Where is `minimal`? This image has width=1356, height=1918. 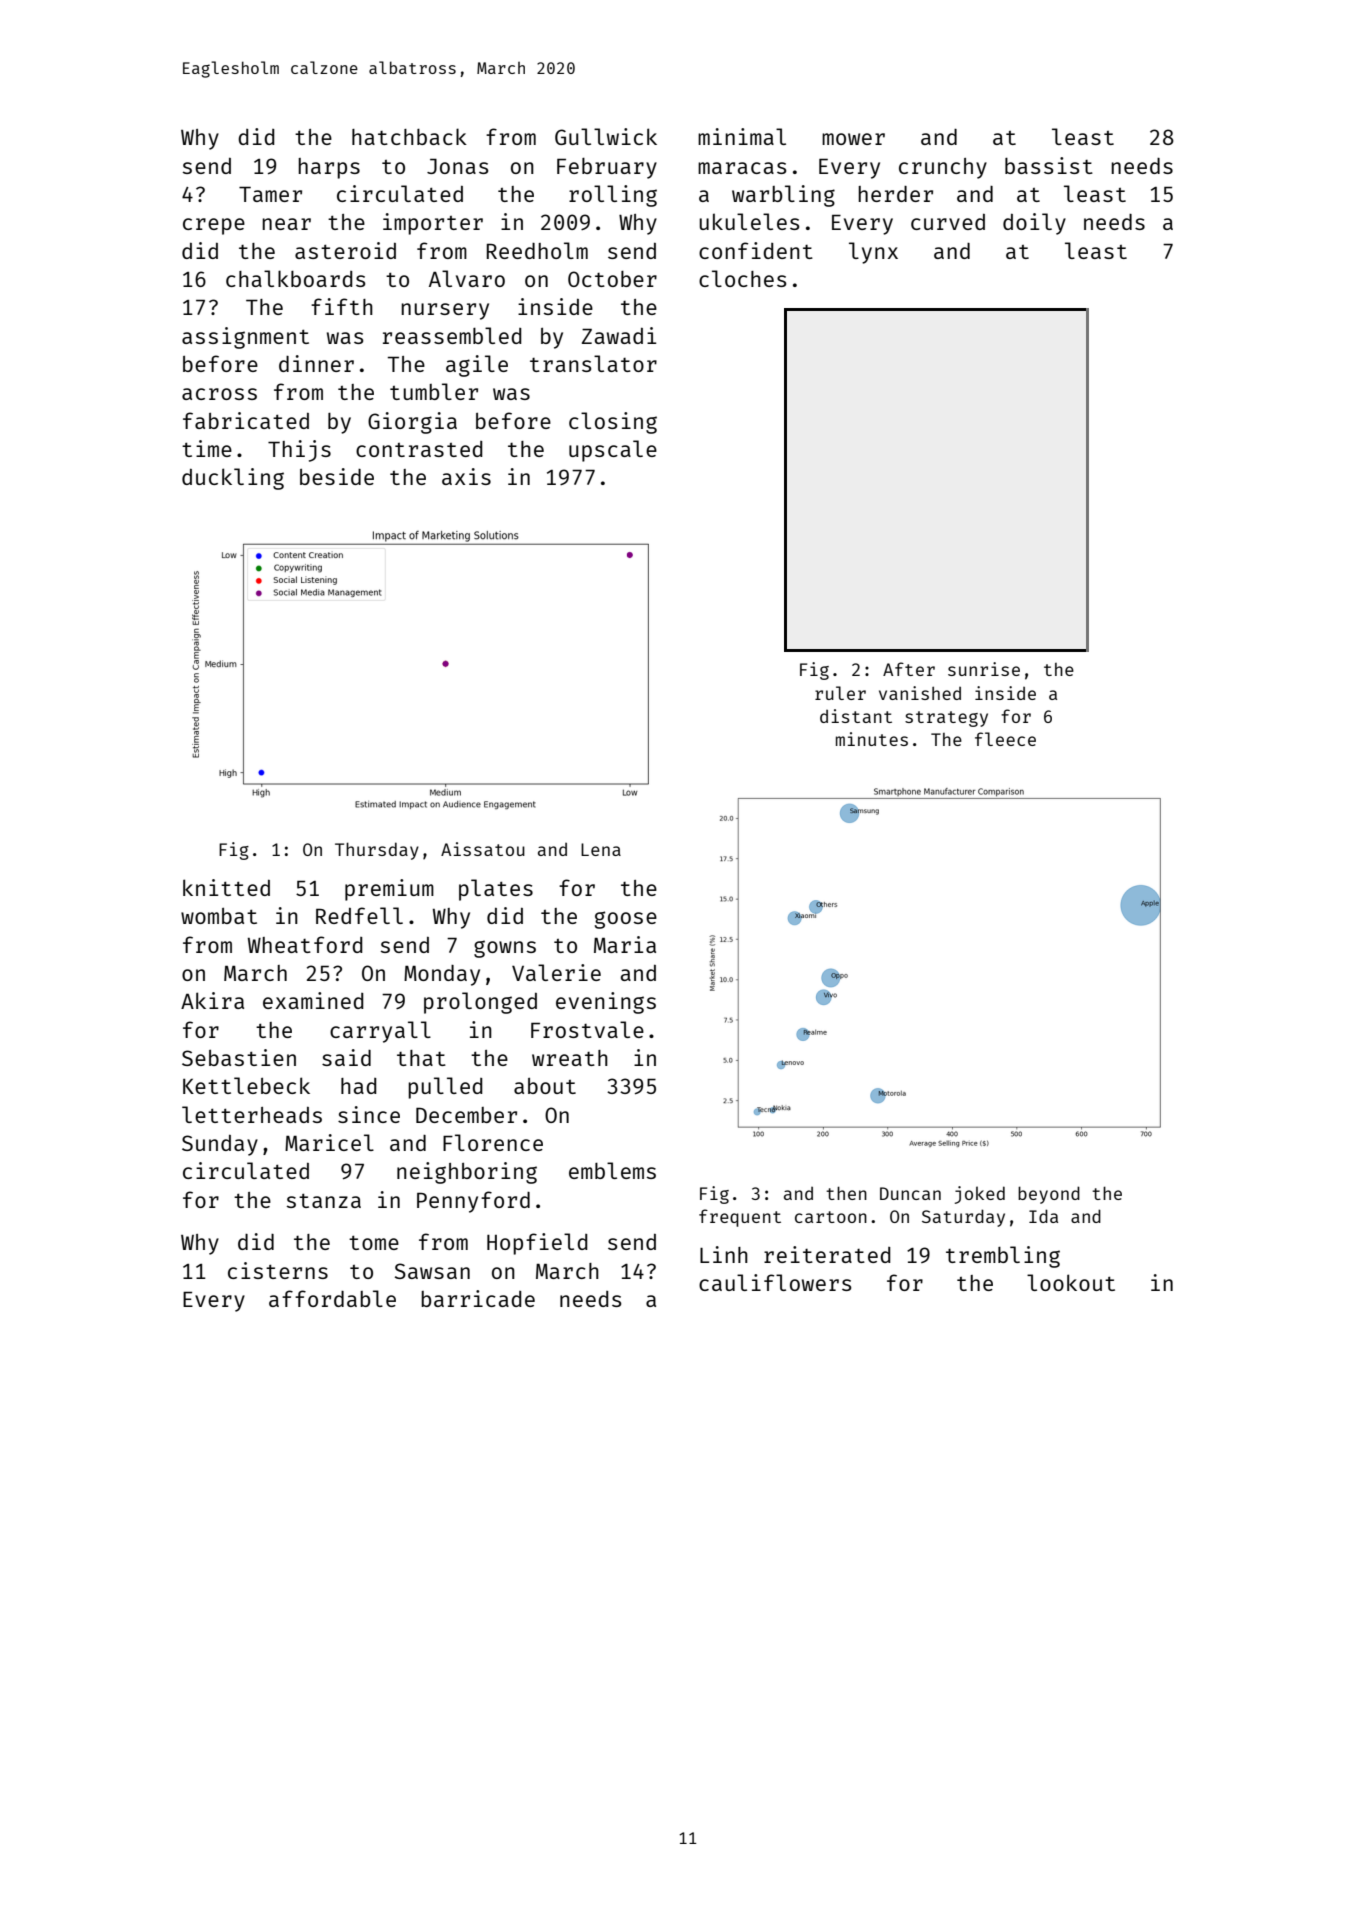
minimal is located at coordinates (742, 136).
